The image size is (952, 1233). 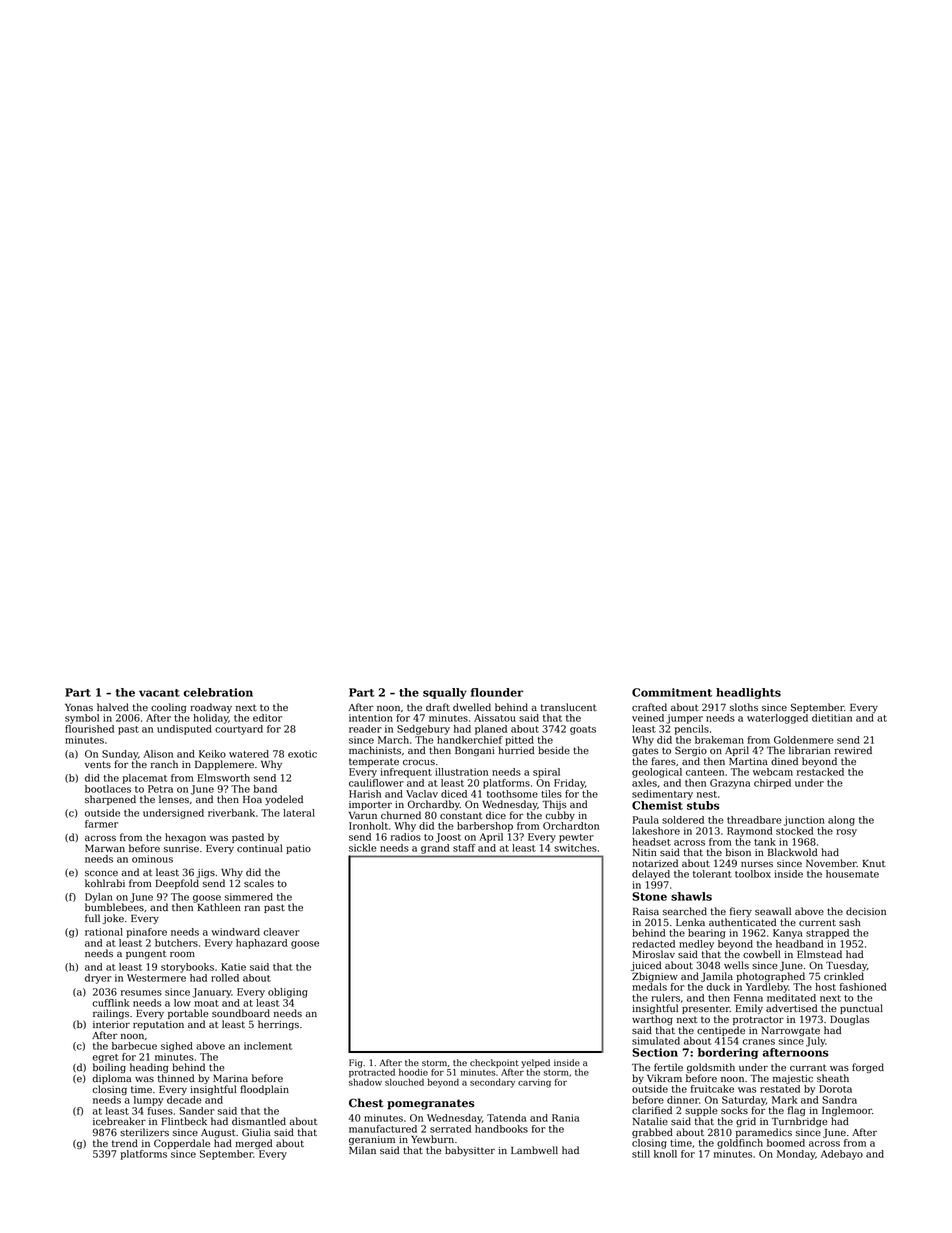 I want to click on cauliflower, so click(x=376, y=783).
